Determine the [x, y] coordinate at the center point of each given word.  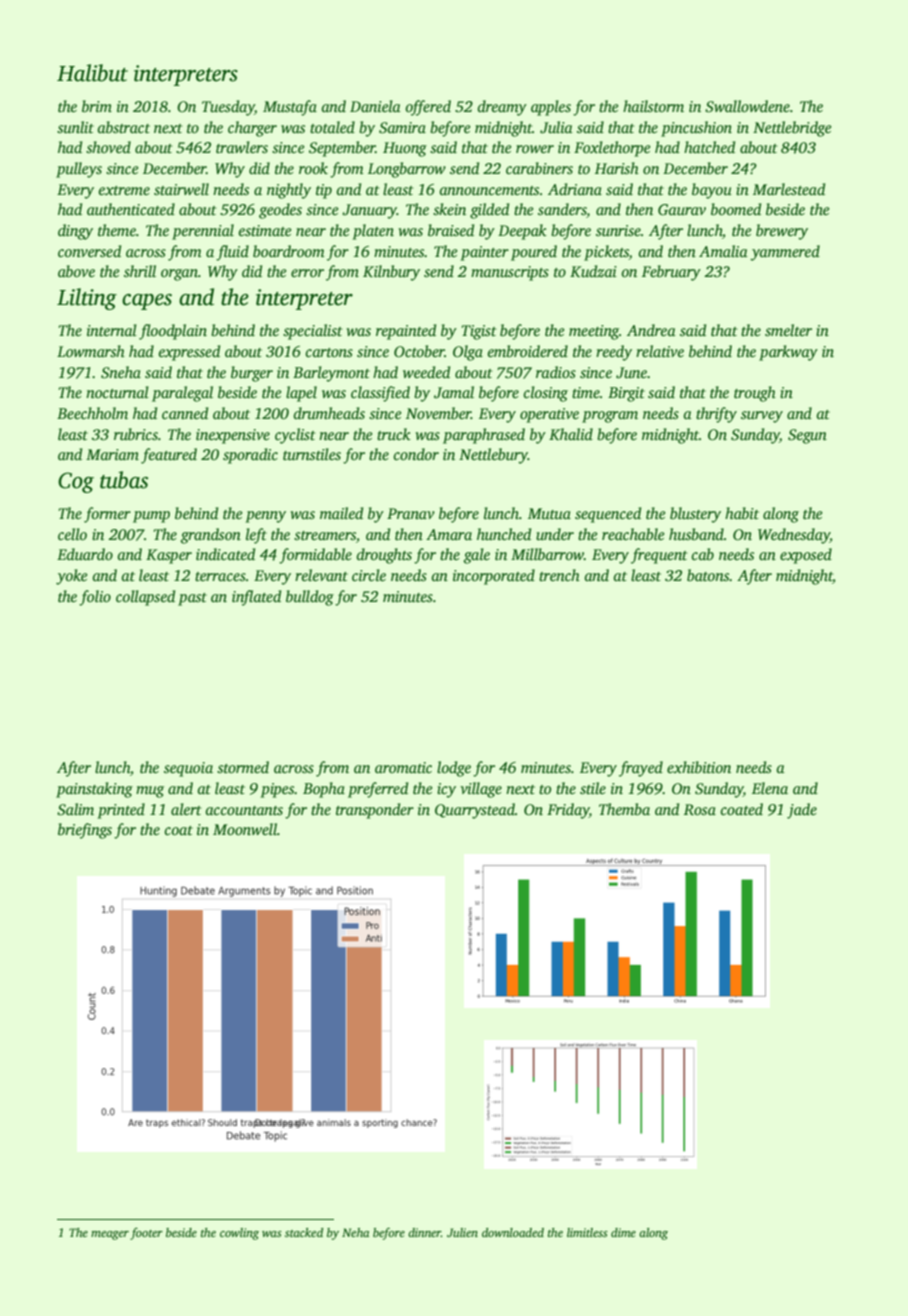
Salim [75, 809]
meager [110, 1235]
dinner [424, 1232]
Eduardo [85, 554]
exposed [806, 556]
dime [623, 1232]
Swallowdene [747, 106]
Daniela [375, 106]
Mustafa [290, 108]
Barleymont [331, 374]
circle [369, 575]
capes [147, 302]
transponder [375, 811]
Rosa [700, 809]
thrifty [716, 415]
